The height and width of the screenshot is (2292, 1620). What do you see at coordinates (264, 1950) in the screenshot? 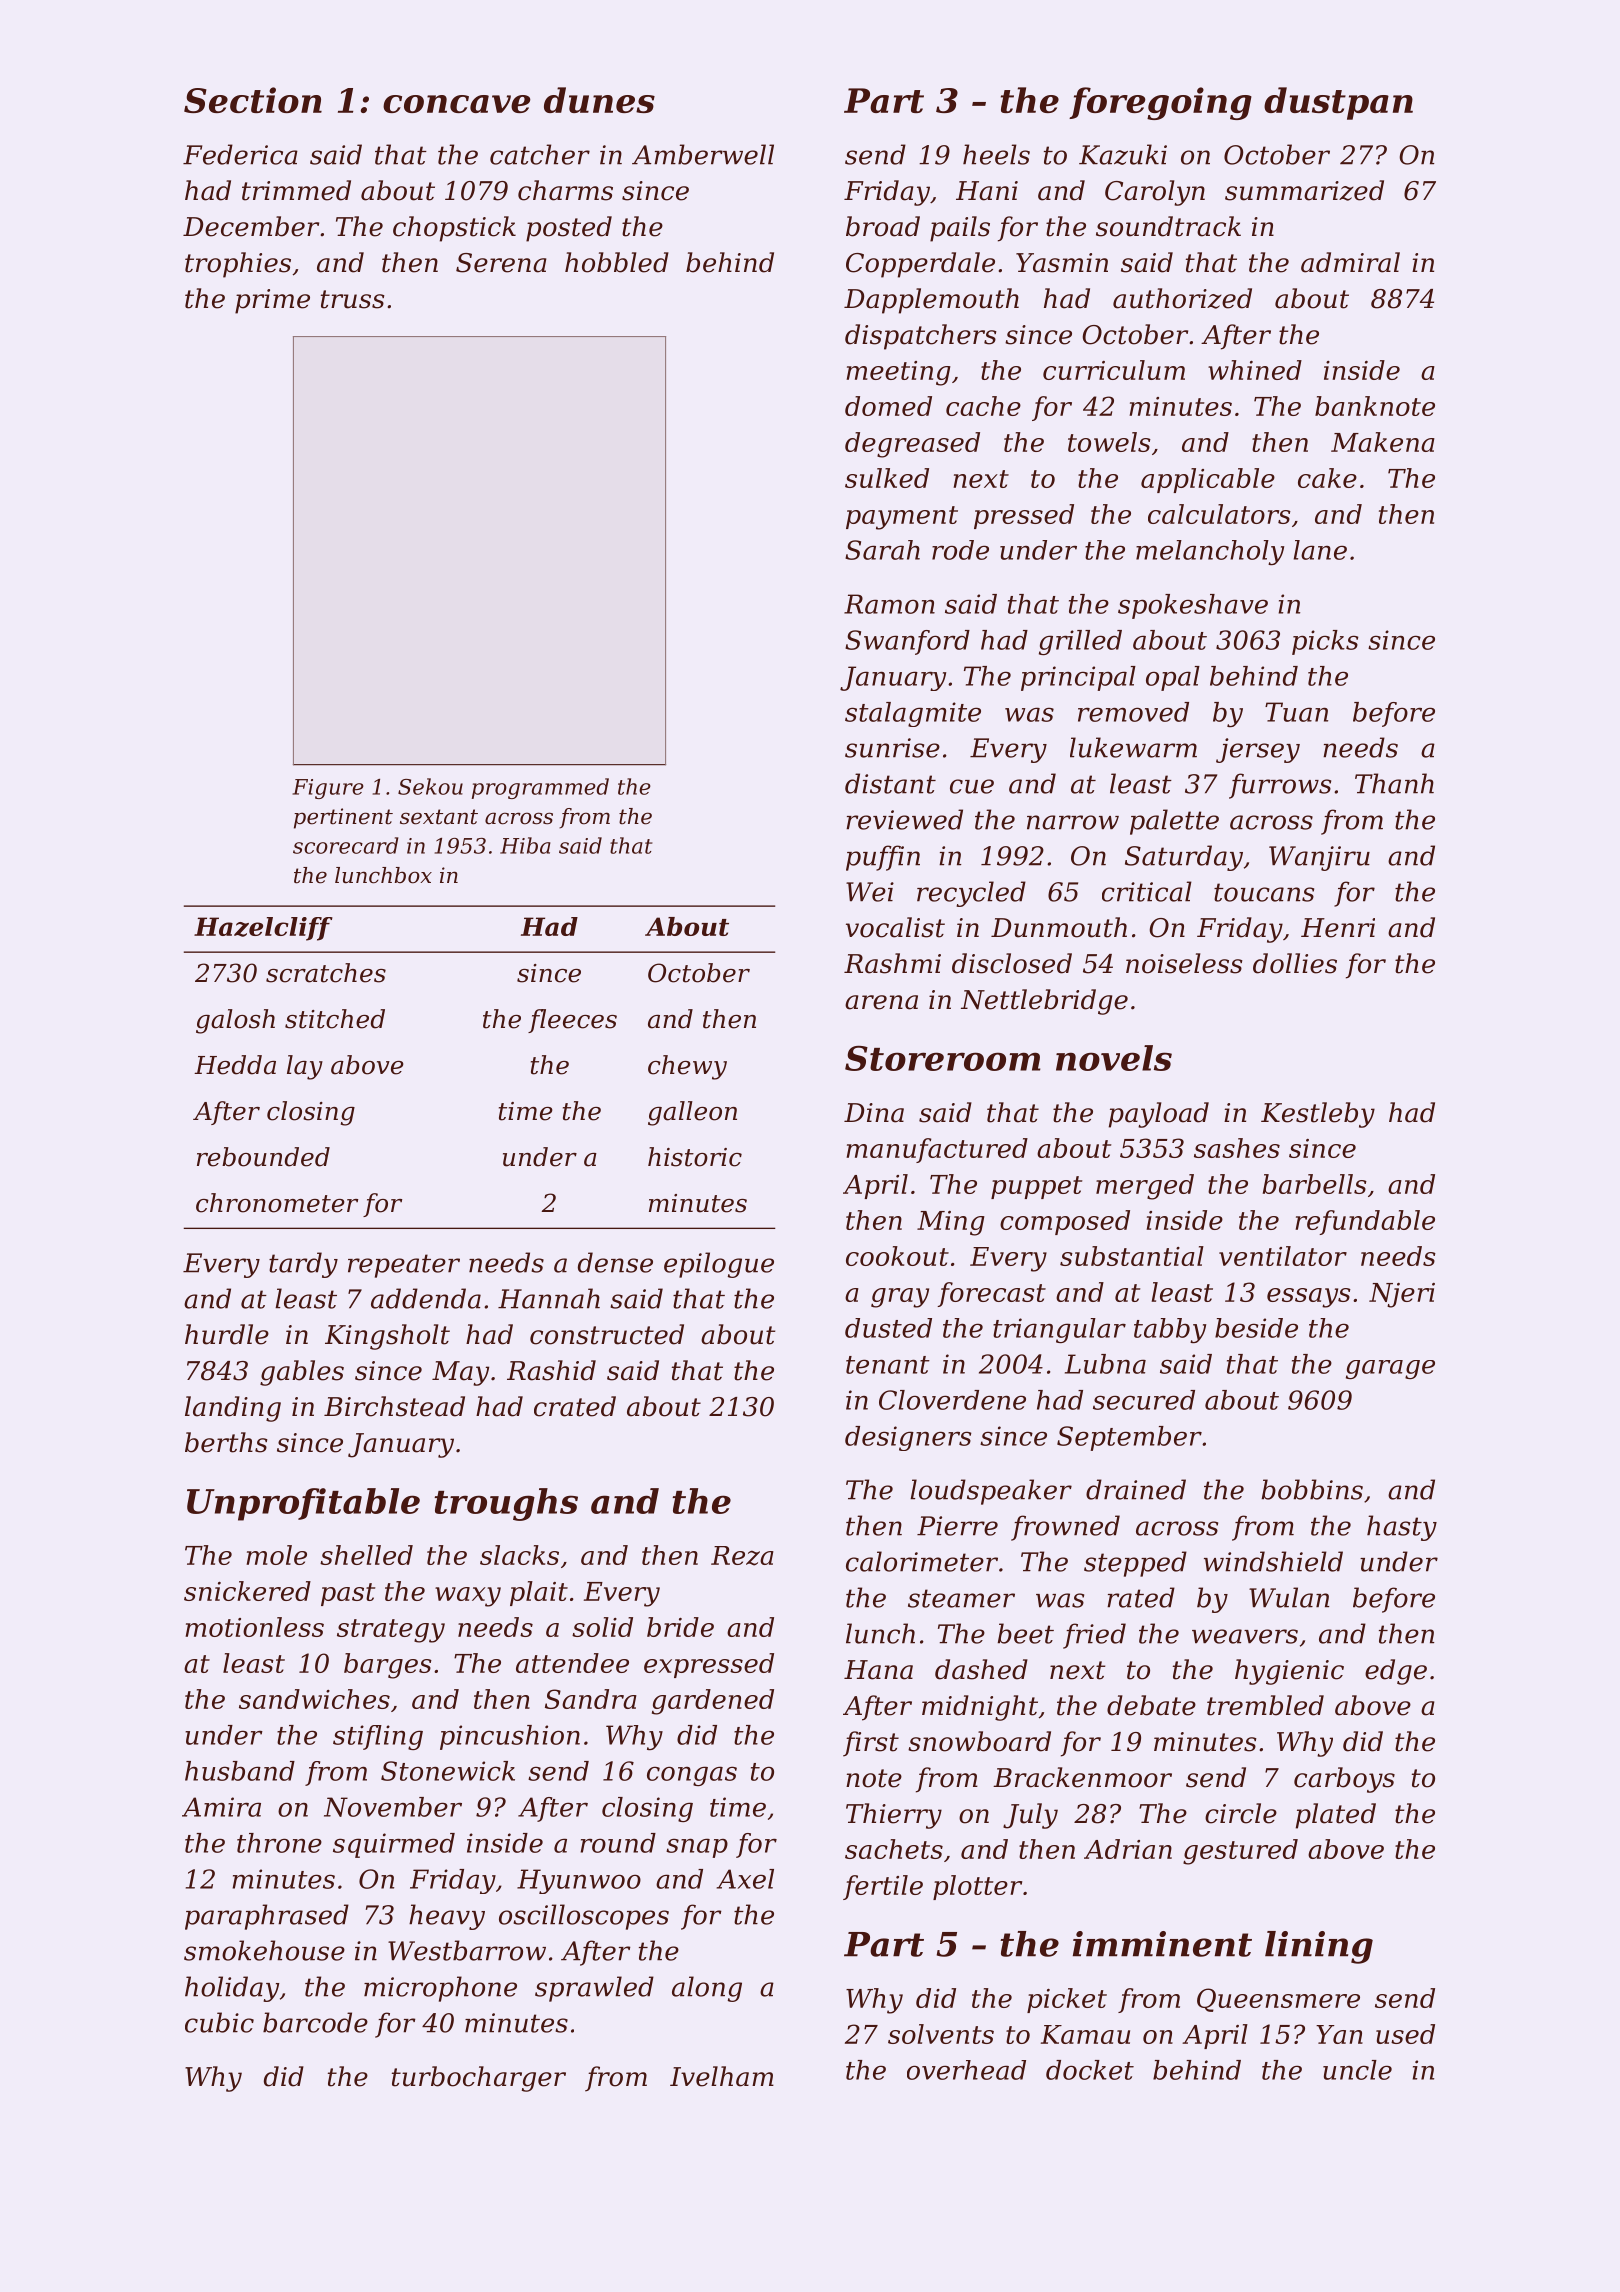
I see `smokehouse` at bounding box center [264, 1950].
